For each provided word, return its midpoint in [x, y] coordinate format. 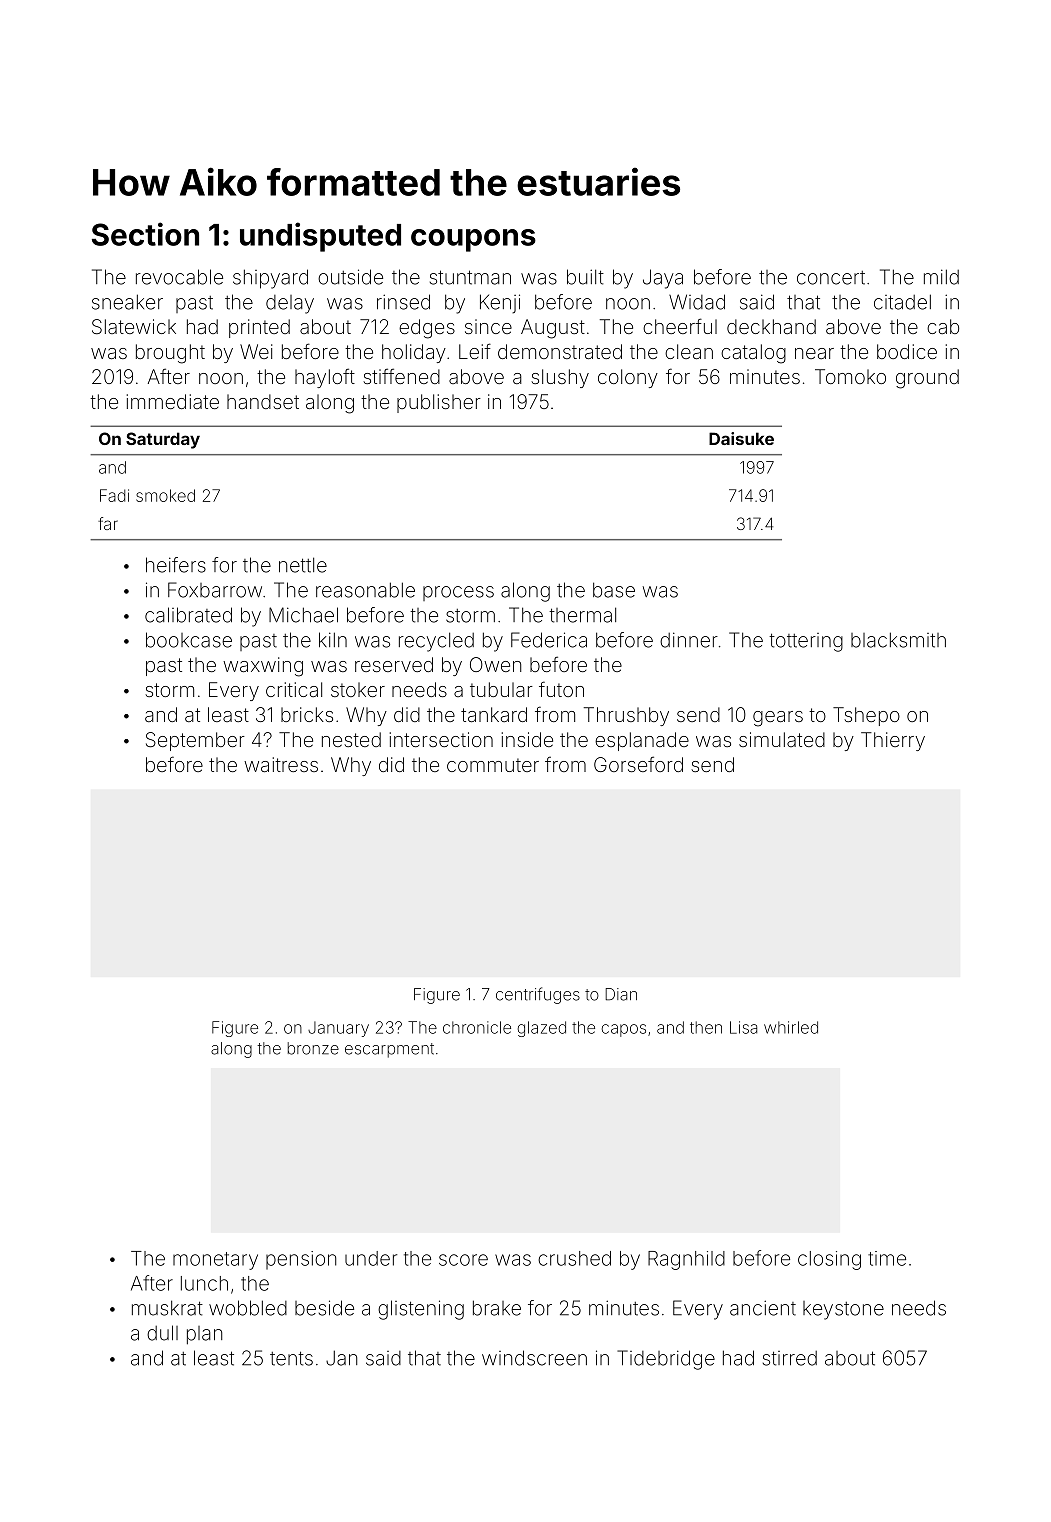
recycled [436, 642]
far [108, 523]
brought [170, 354]
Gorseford [638, 764]
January [338, 1029]
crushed [574, 1258]
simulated [782, 739]
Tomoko [850, 376]
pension [301, 1260]
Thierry [893, 741]
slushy [560, 378]
